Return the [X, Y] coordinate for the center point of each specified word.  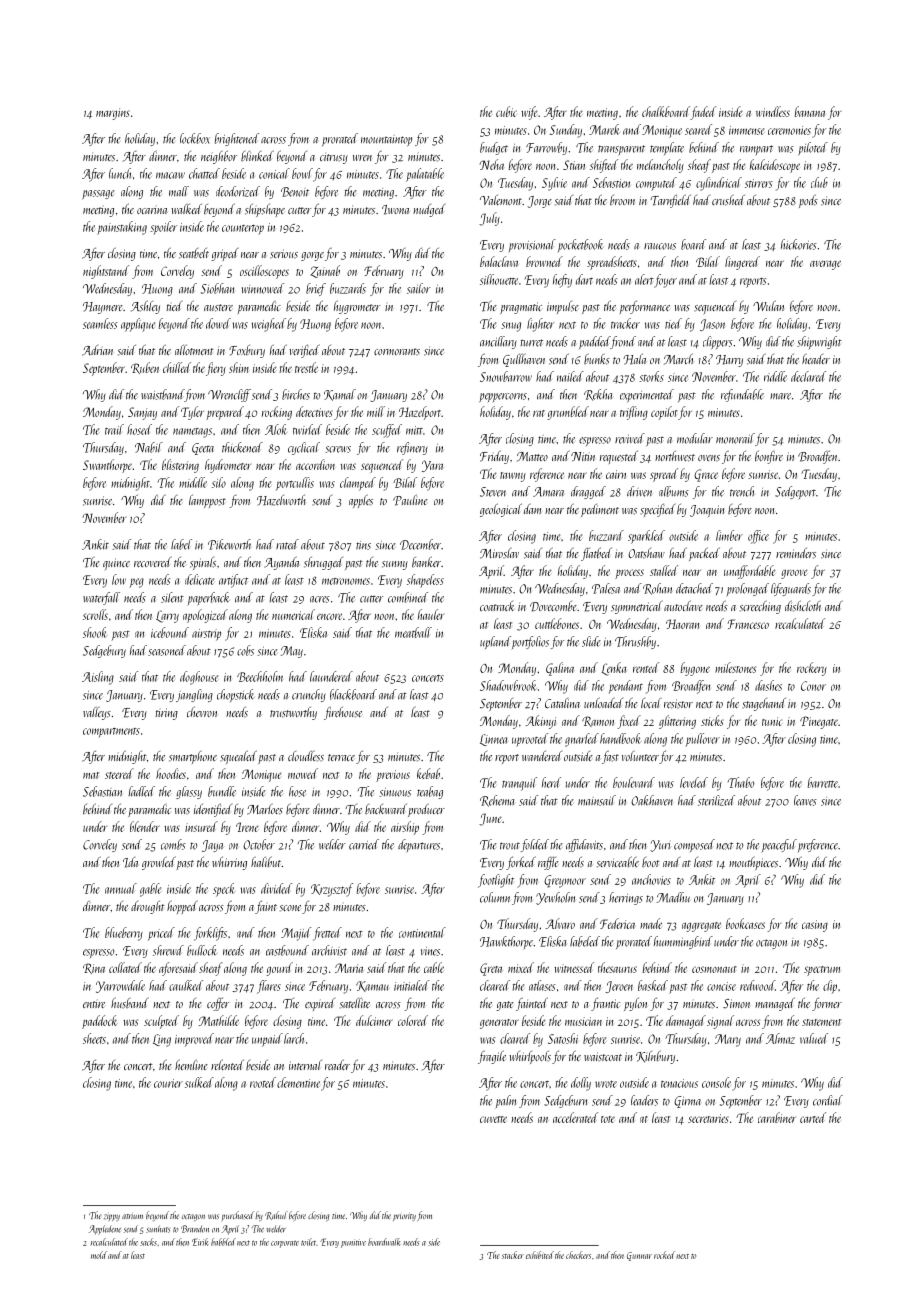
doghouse [199, 678]
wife [529, 113]
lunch [120, 173]
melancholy [660, 166]
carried [364, 844]
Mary [728, 1040]
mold [99, 1255]
